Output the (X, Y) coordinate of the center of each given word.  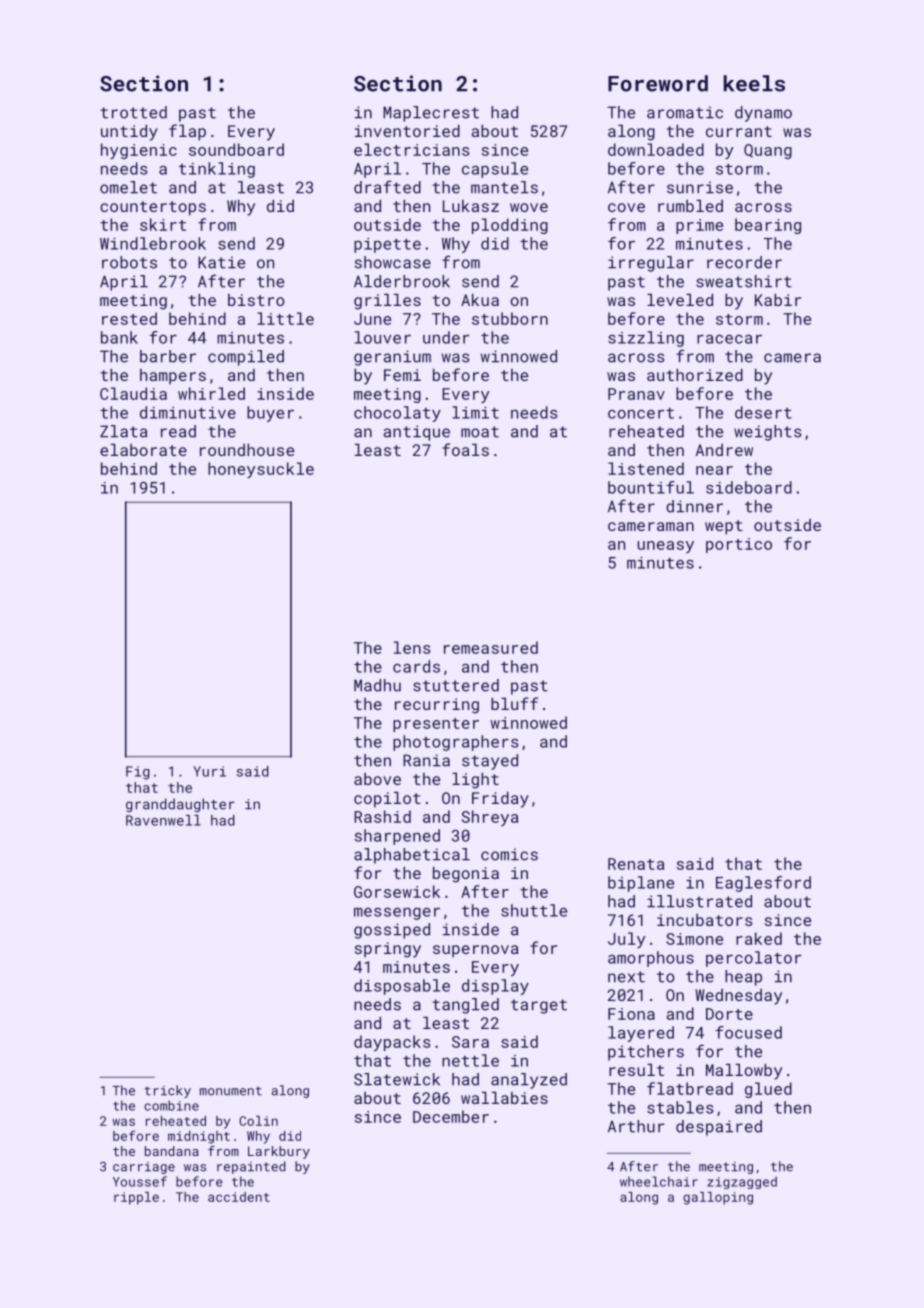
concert (641, 413)
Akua (480, 300)
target (539, 1006)
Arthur (636, 1126)
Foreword (658, 83)
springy (388, 950)
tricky (168, 1091)
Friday (500, 800)
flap (187, 132)
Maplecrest (431, 114)
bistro (256, 300)
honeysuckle (261, 470)
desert (763, 412)
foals (465, 449)
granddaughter (180, 805)
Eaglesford (763, 884)
